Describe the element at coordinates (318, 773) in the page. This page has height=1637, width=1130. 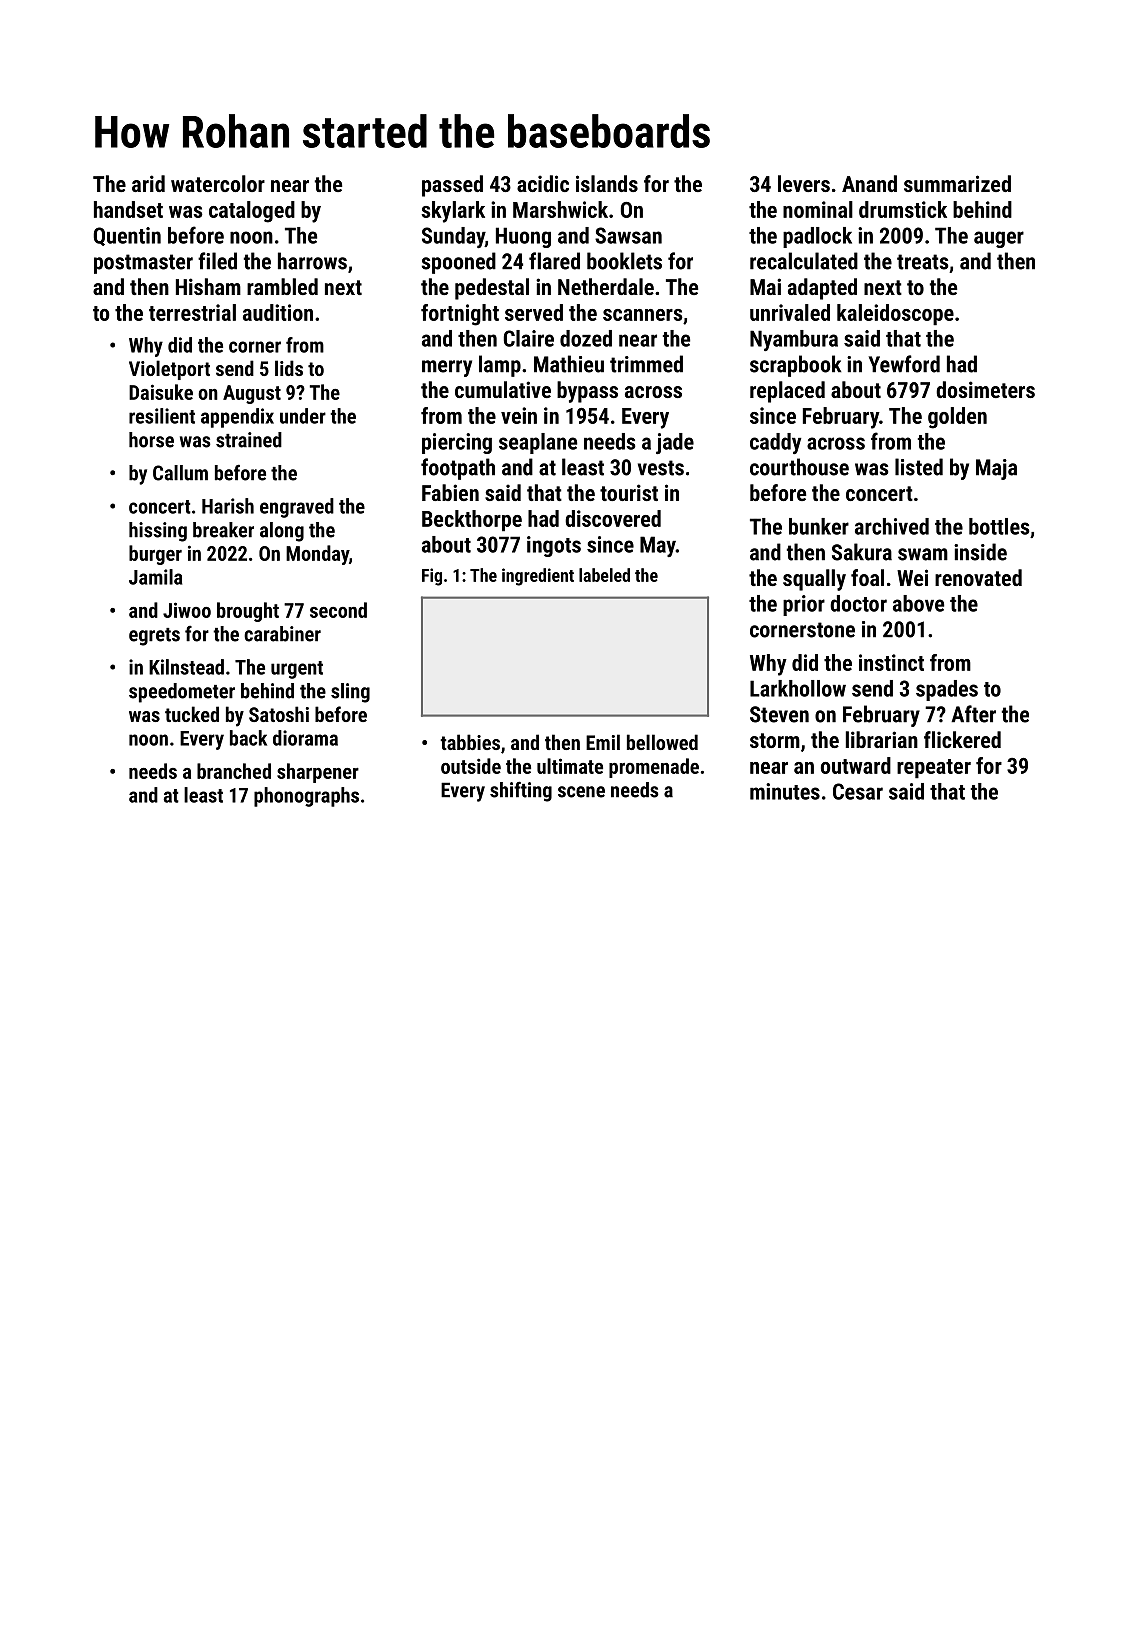
I see `sharpener` at that location.
